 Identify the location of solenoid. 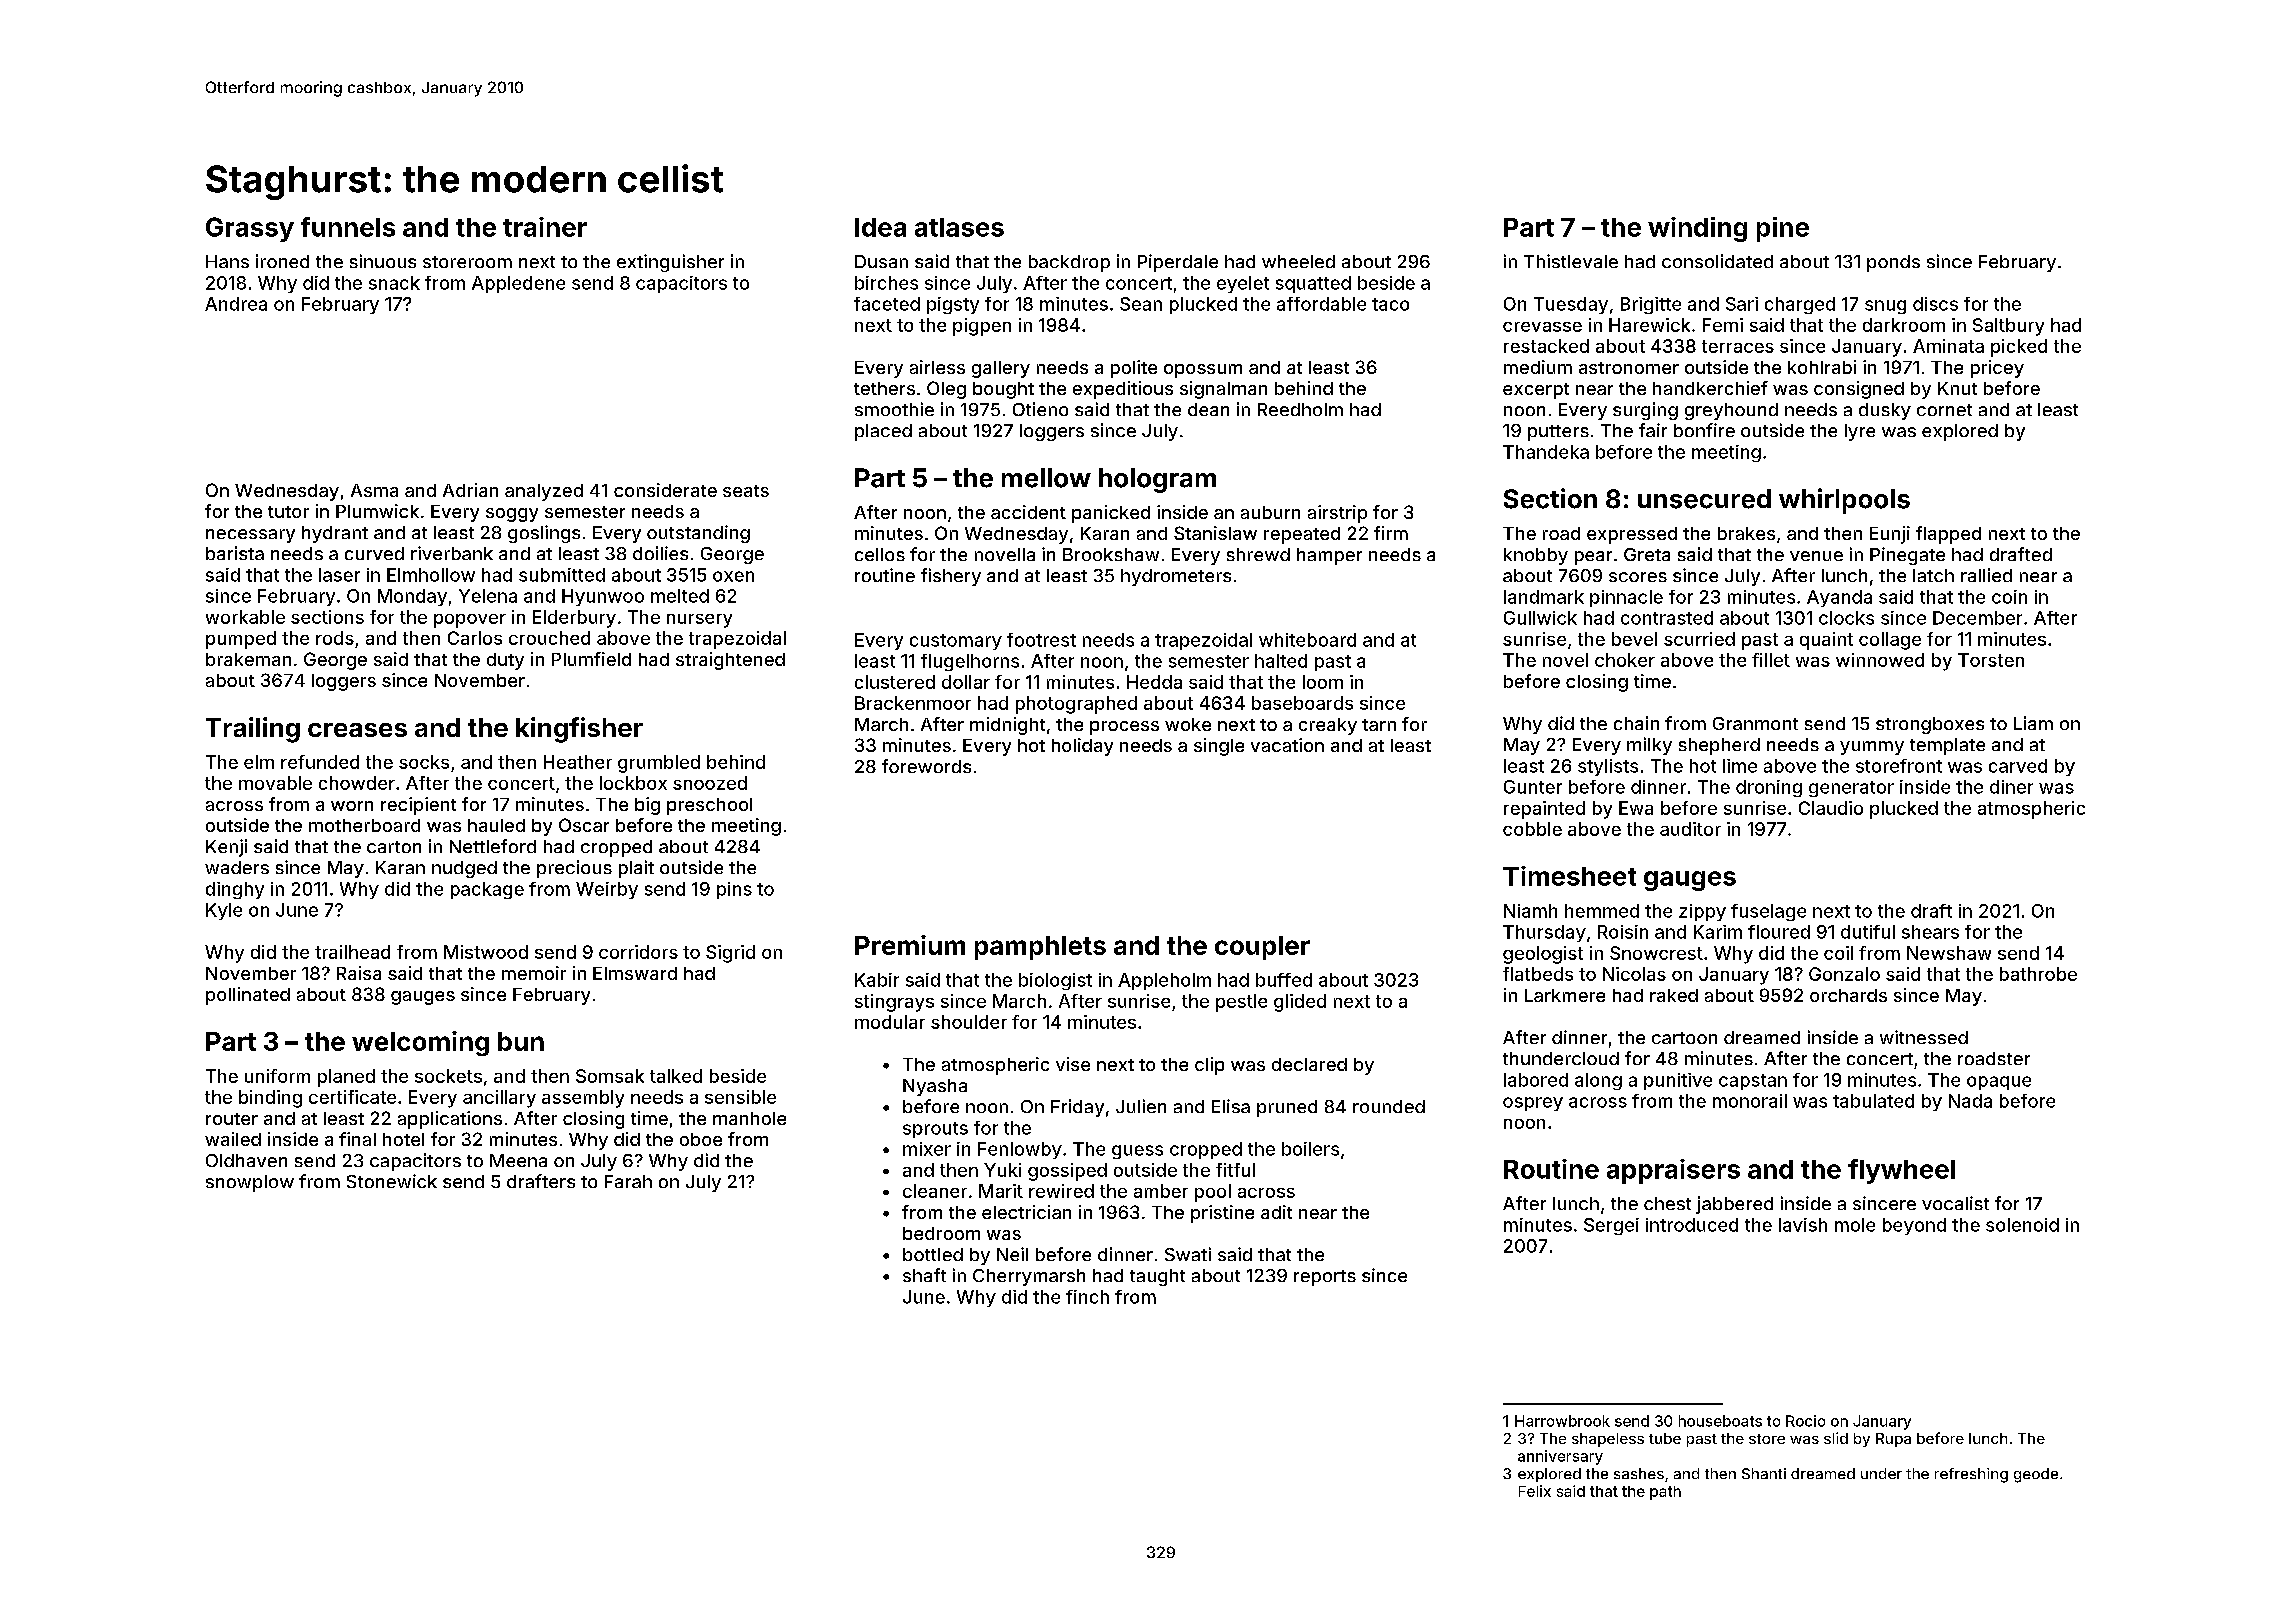
(2022, 1225).
